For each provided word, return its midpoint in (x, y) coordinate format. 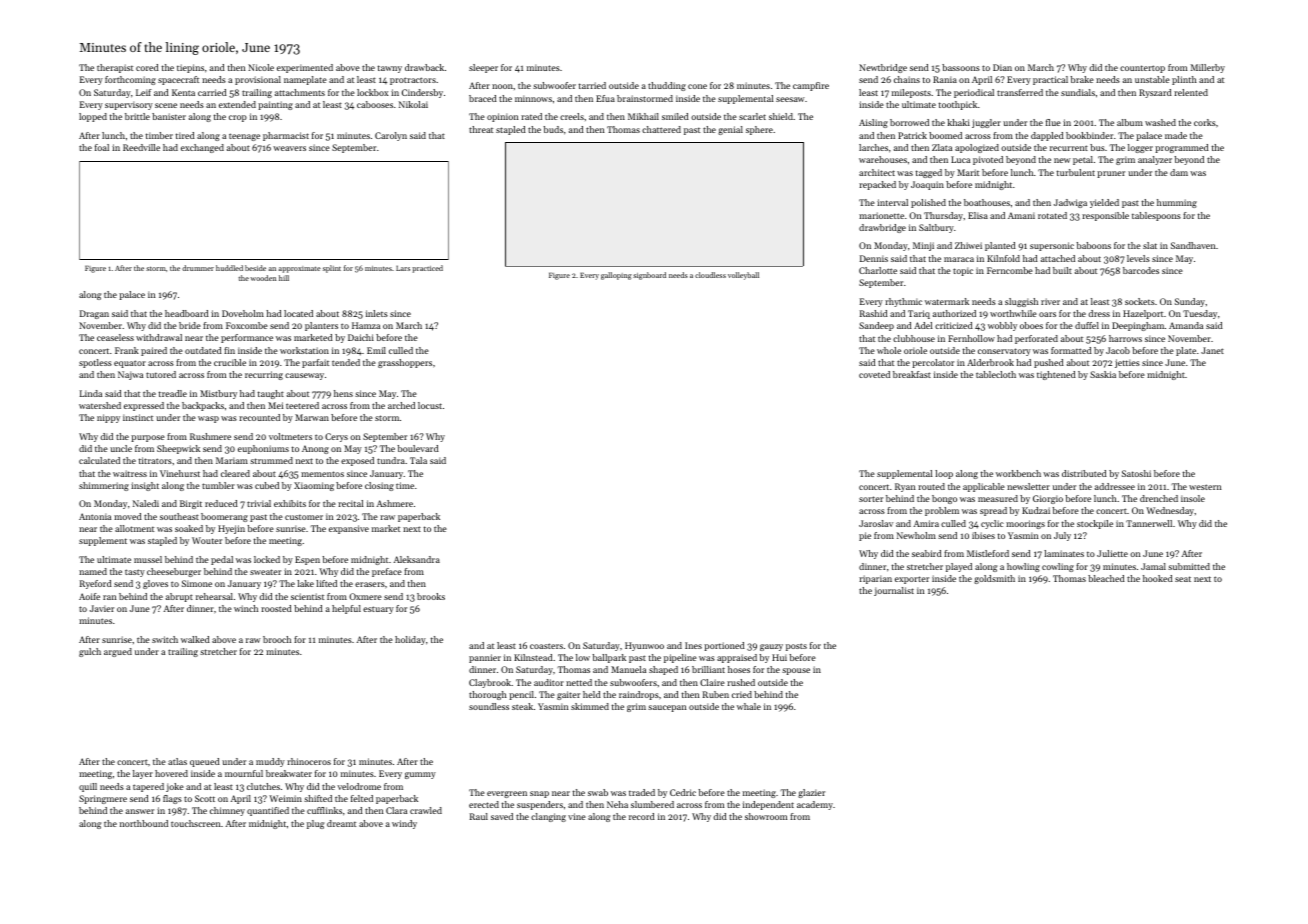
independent (768, 805)
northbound (144, 823)
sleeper (483, 68)
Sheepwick (178, 449)
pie (865, 536)
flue (1053, 122)
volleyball (743, 276)
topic (963, 271)
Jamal (1153, 566)
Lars (403, 268)
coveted (874, 374)
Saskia (1103, 374)
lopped (93, 117)
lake (305, 583)
